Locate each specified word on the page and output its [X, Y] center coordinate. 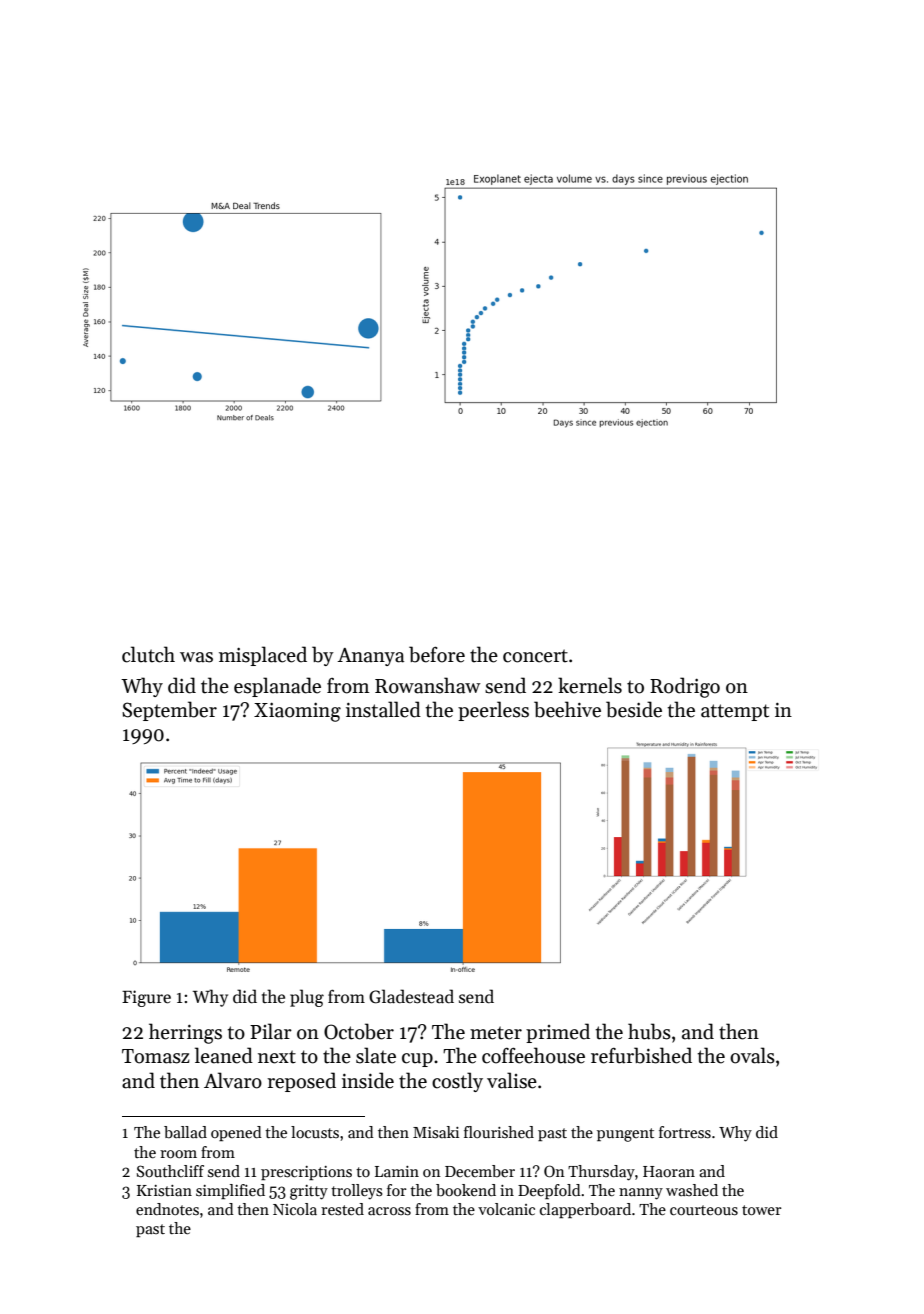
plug [307, 998]
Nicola [295, 1209]
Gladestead [411, 996]
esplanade [277, 687]
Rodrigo [685, 687]
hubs [649, 1031]
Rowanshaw [428, 685]
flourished [499, 1132]
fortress [685, 1132]
